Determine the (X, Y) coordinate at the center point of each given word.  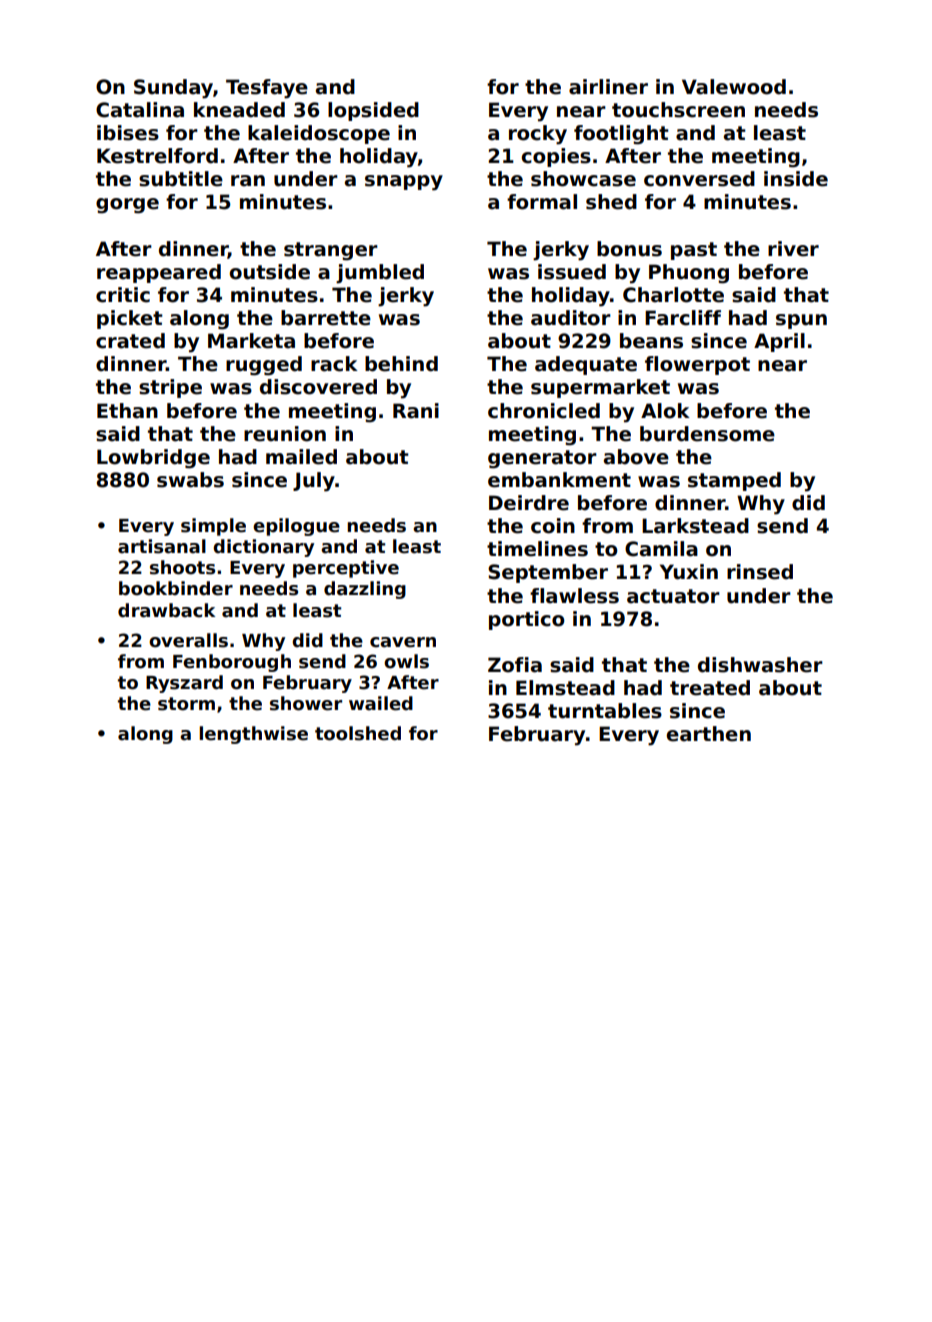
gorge (127, 206)
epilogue (296, 527)
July (314, 482)
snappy (404, 183)
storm (186, 704)
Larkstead (695, 526)
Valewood (734, 87)
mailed (301, 457)
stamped (734, 481)
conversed (699, 179)
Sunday (173, 89)
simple (213, 527)
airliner (608, 87)
